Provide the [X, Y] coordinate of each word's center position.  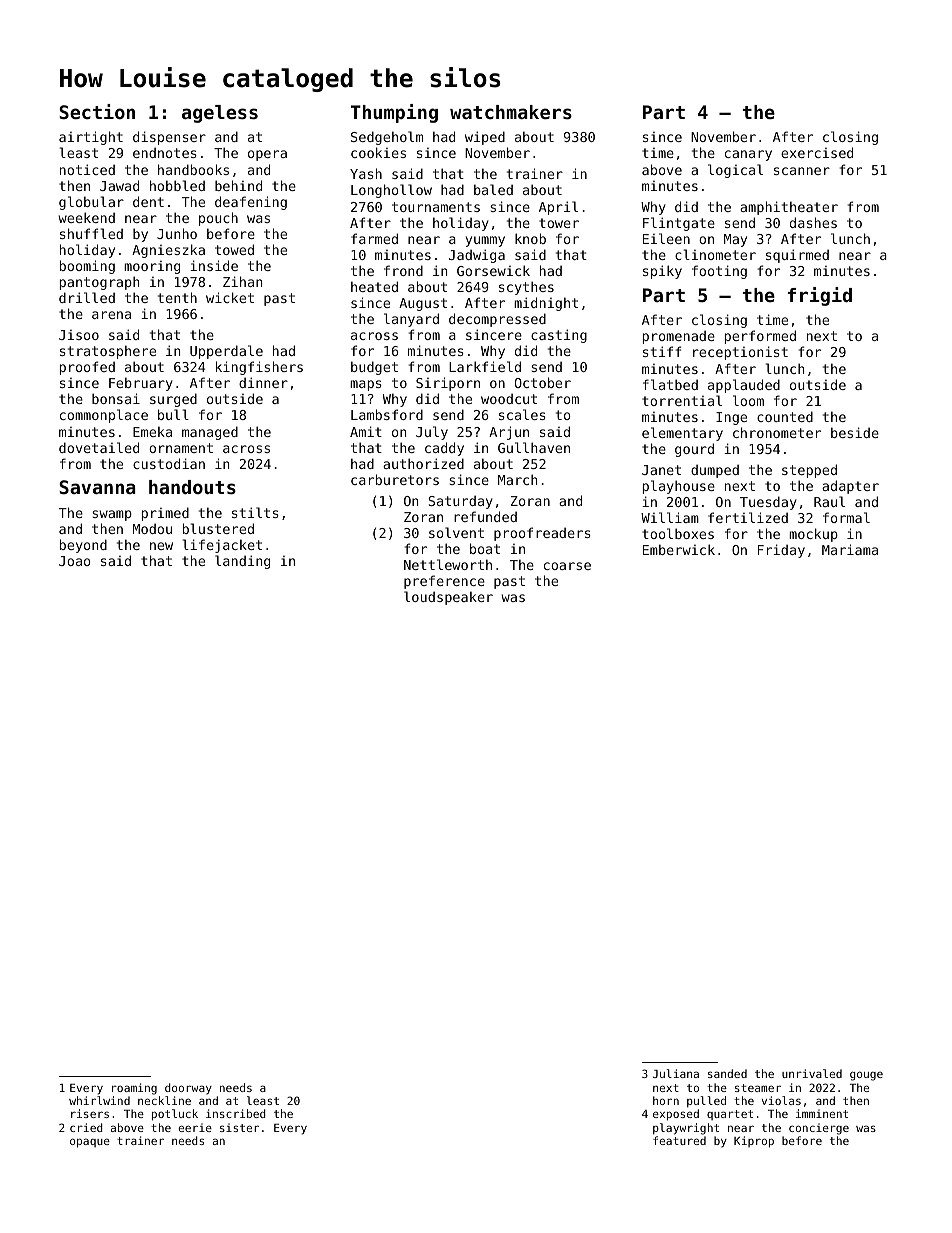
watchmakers [511, 112]
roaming [134, 1089]
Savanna [97, 487]
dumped [715, 471]
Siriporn [448, 384]
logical [735, 171]
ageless [220, 114]
